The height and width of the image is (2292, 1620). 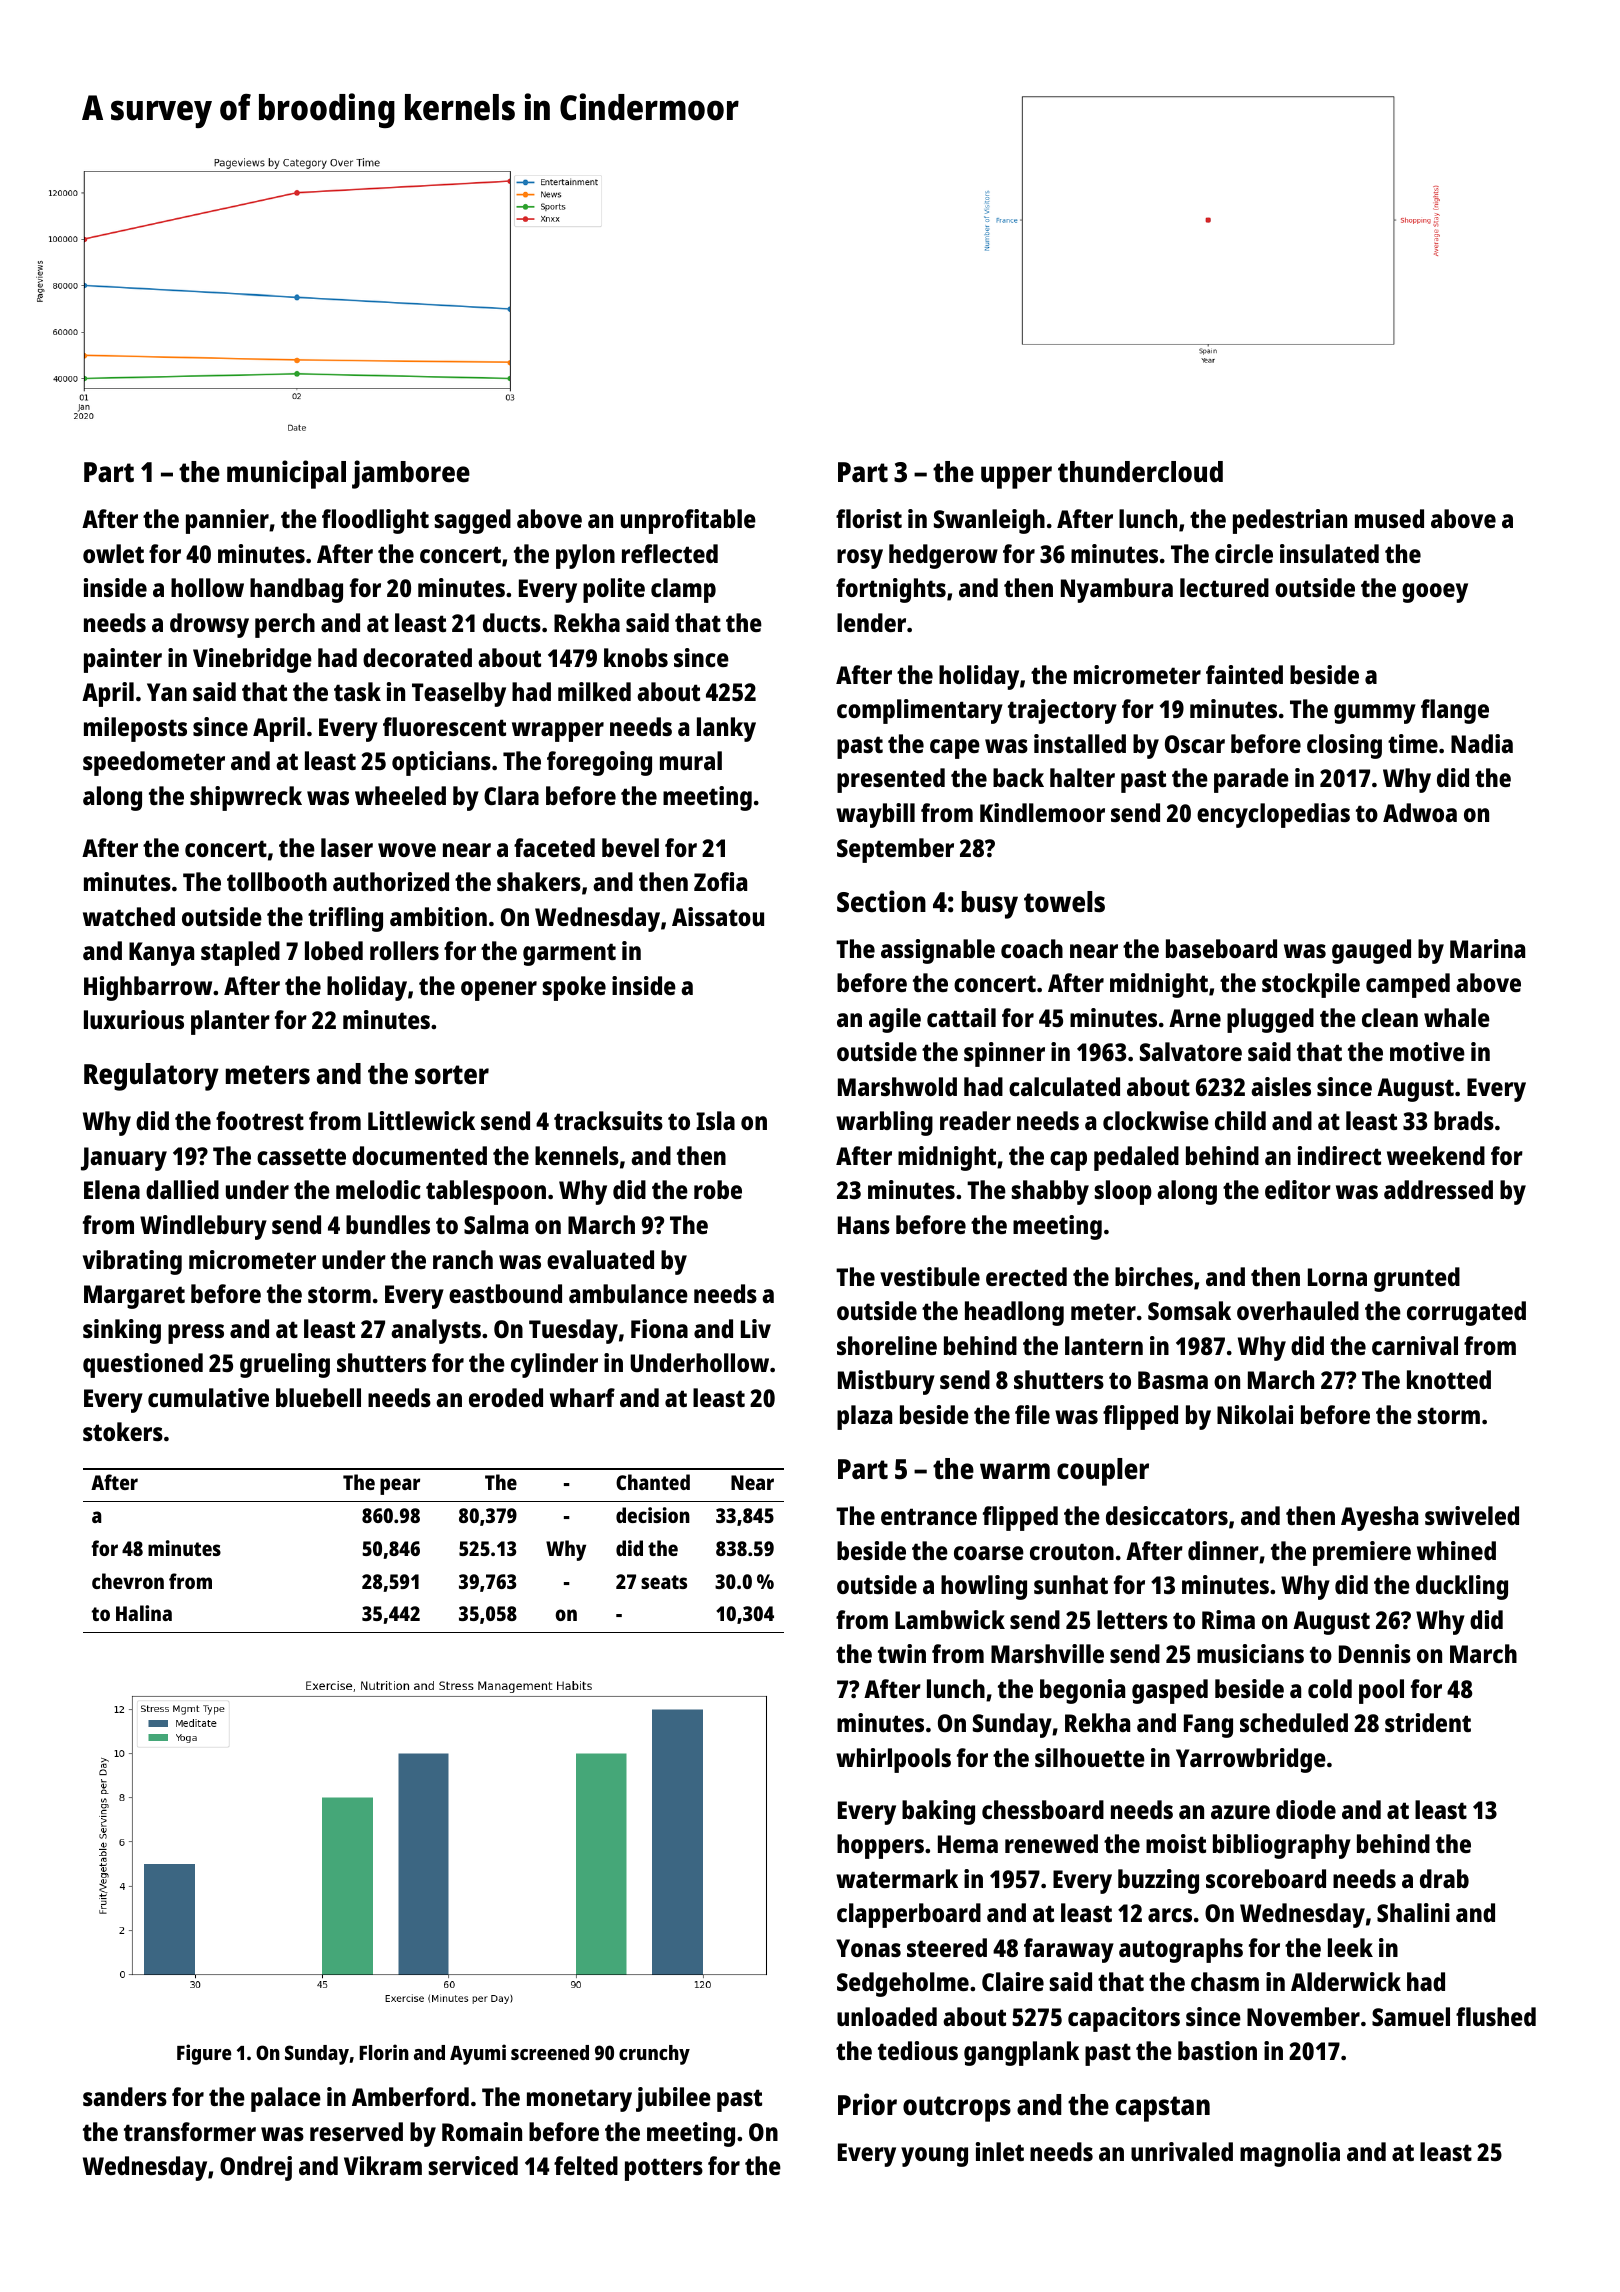 I want to click on Halina, so click(x=144, y=1613).
